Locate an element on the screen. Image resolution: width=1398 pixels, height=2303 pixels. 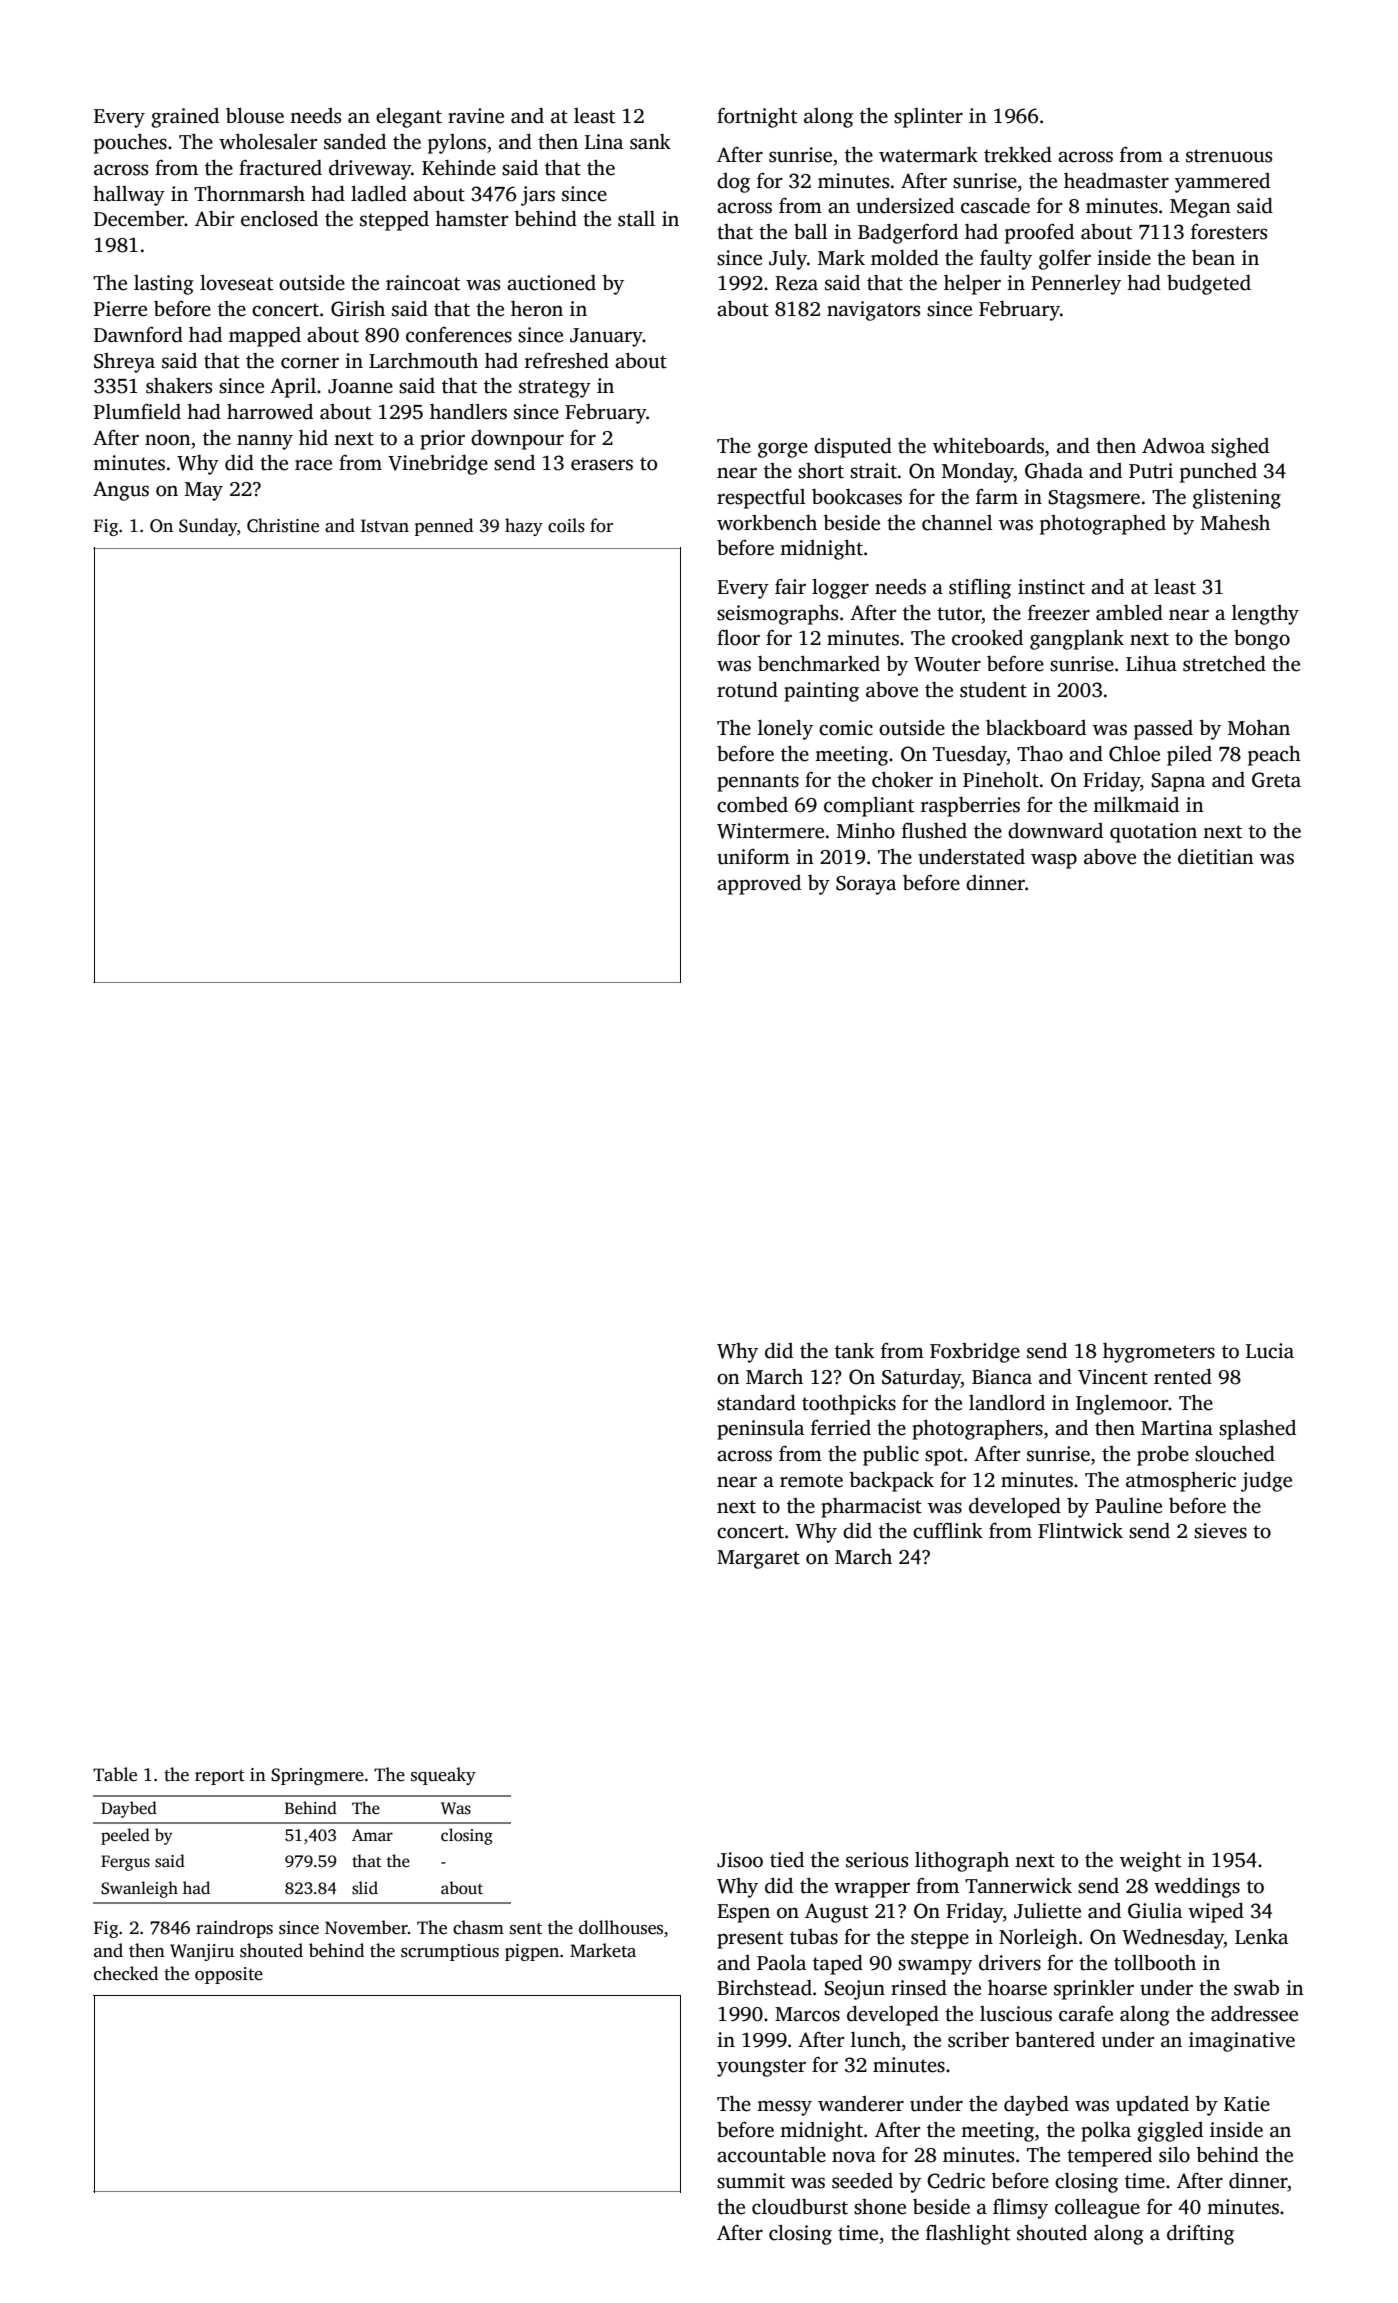
summit is located at coordinates (751, 2181).
